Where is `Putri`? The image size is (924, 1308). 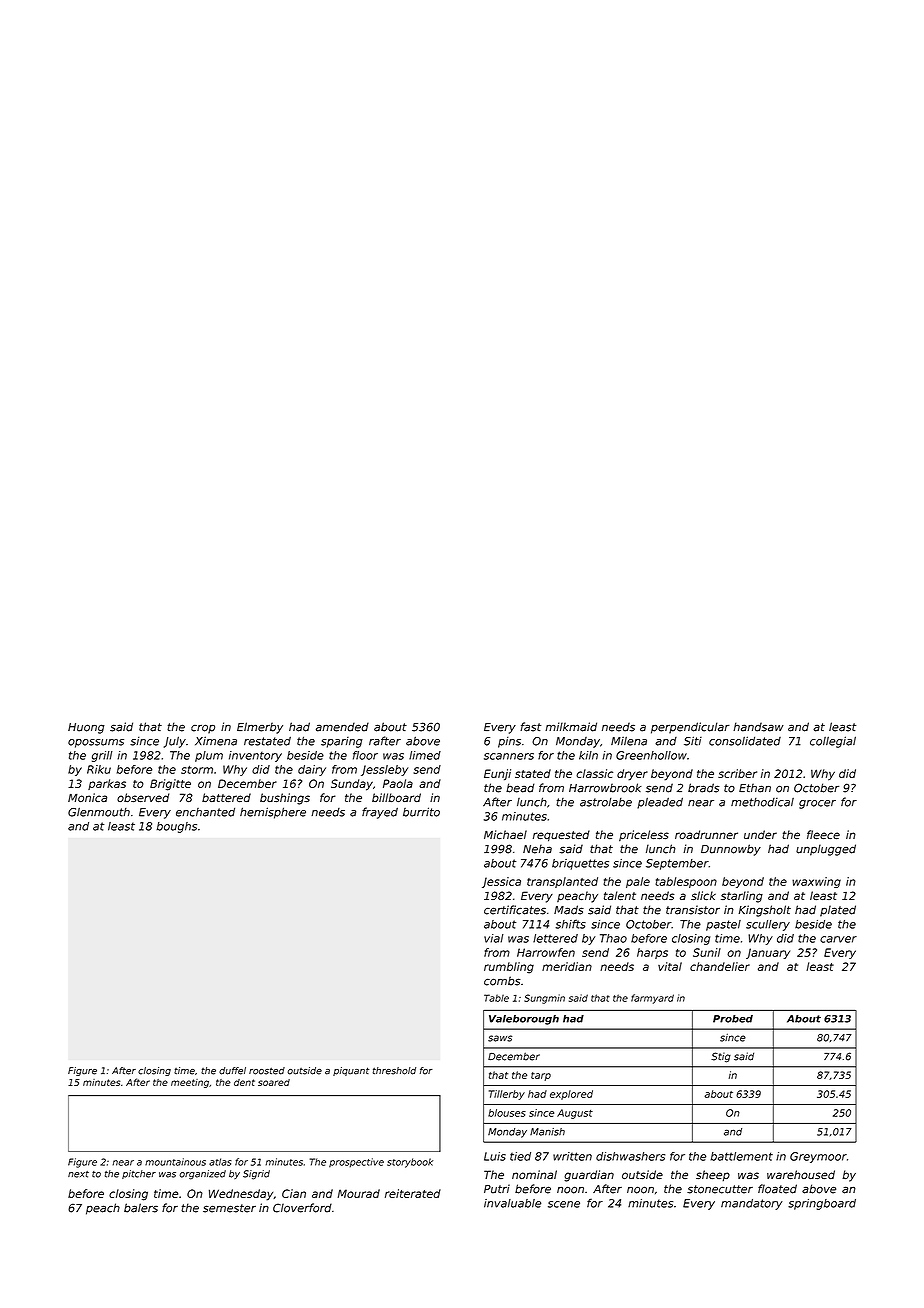
Putri is located at coordinates (497, 1189).
